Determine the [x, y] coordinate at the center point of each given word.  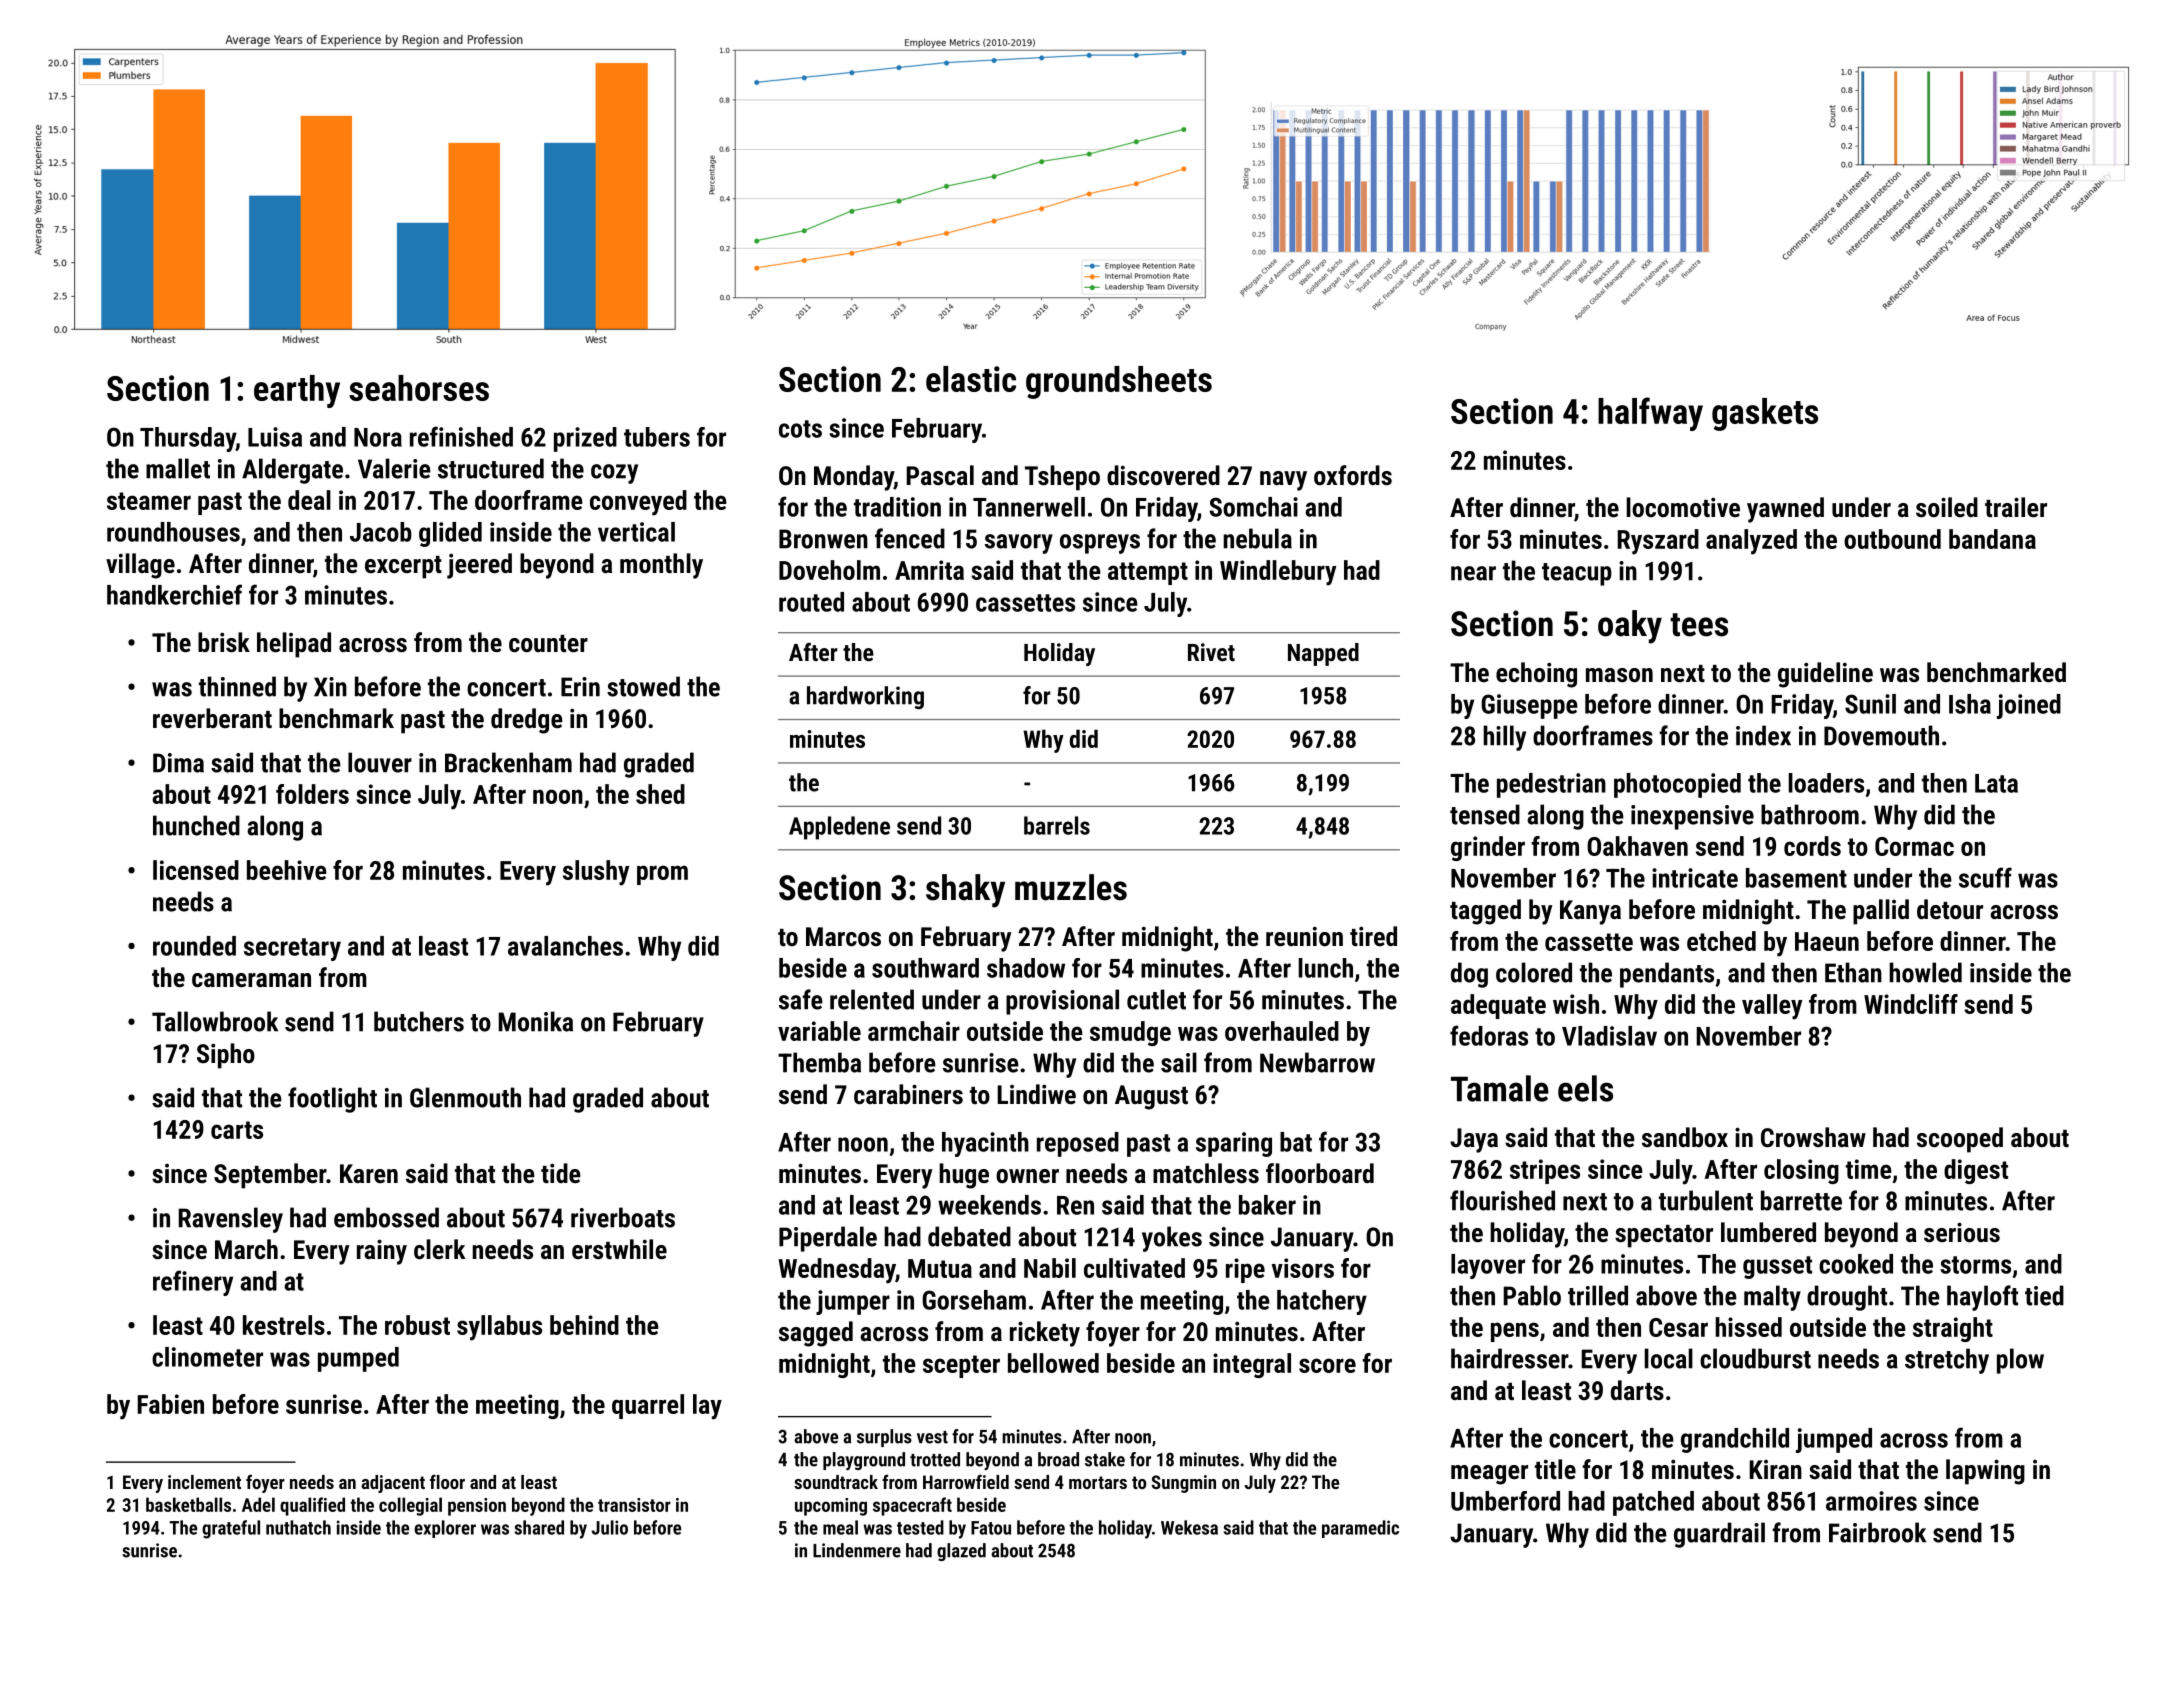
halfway [1650, 414]
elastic [971, 379]
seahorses [419, 388]
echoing [1536, 675]
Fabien [170, 1404]
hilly [1504, 738]
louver [380, 762]
